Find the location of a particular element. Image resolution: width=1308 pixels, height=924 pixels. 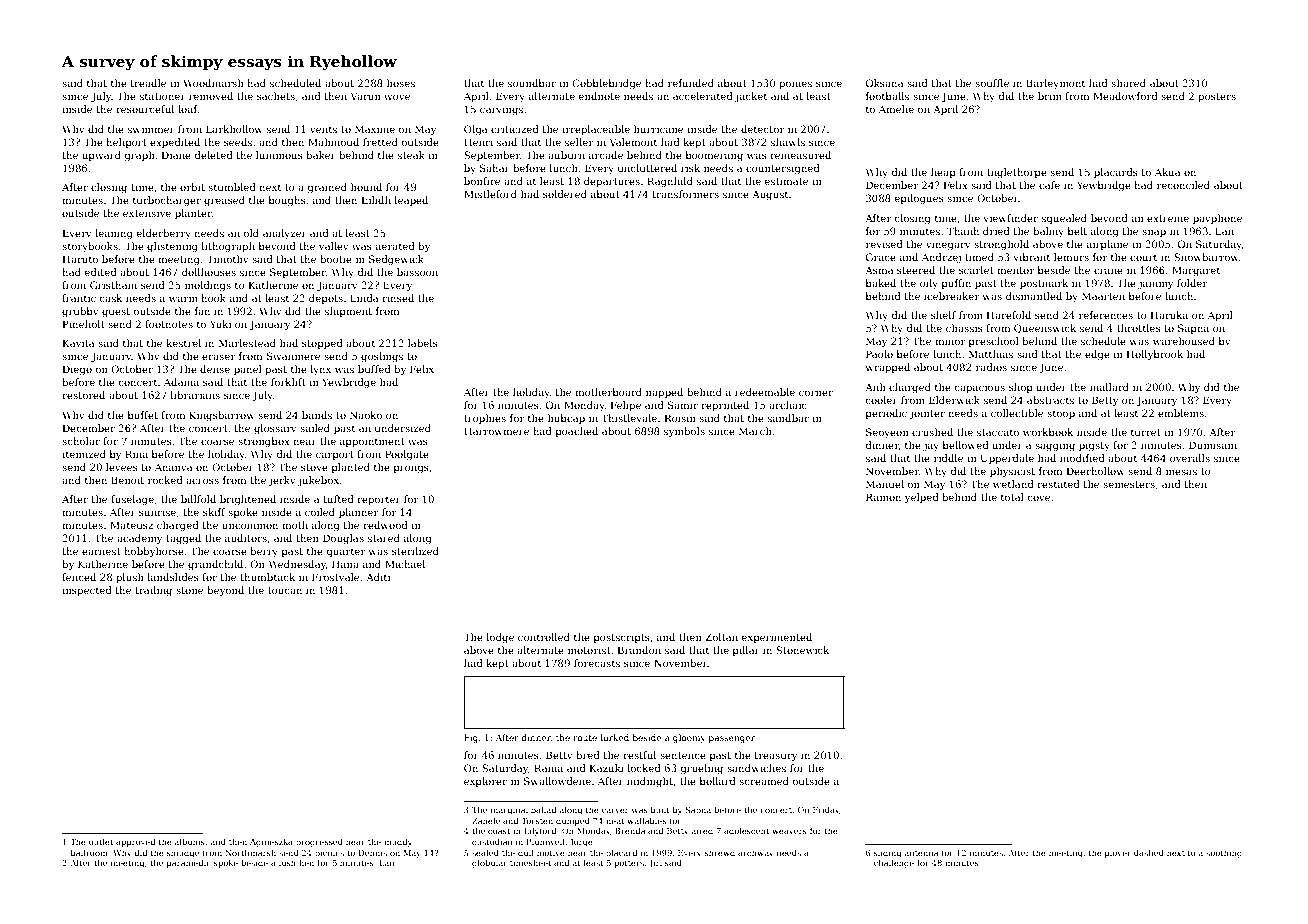

trailing is located at coordinates (153, 591).
